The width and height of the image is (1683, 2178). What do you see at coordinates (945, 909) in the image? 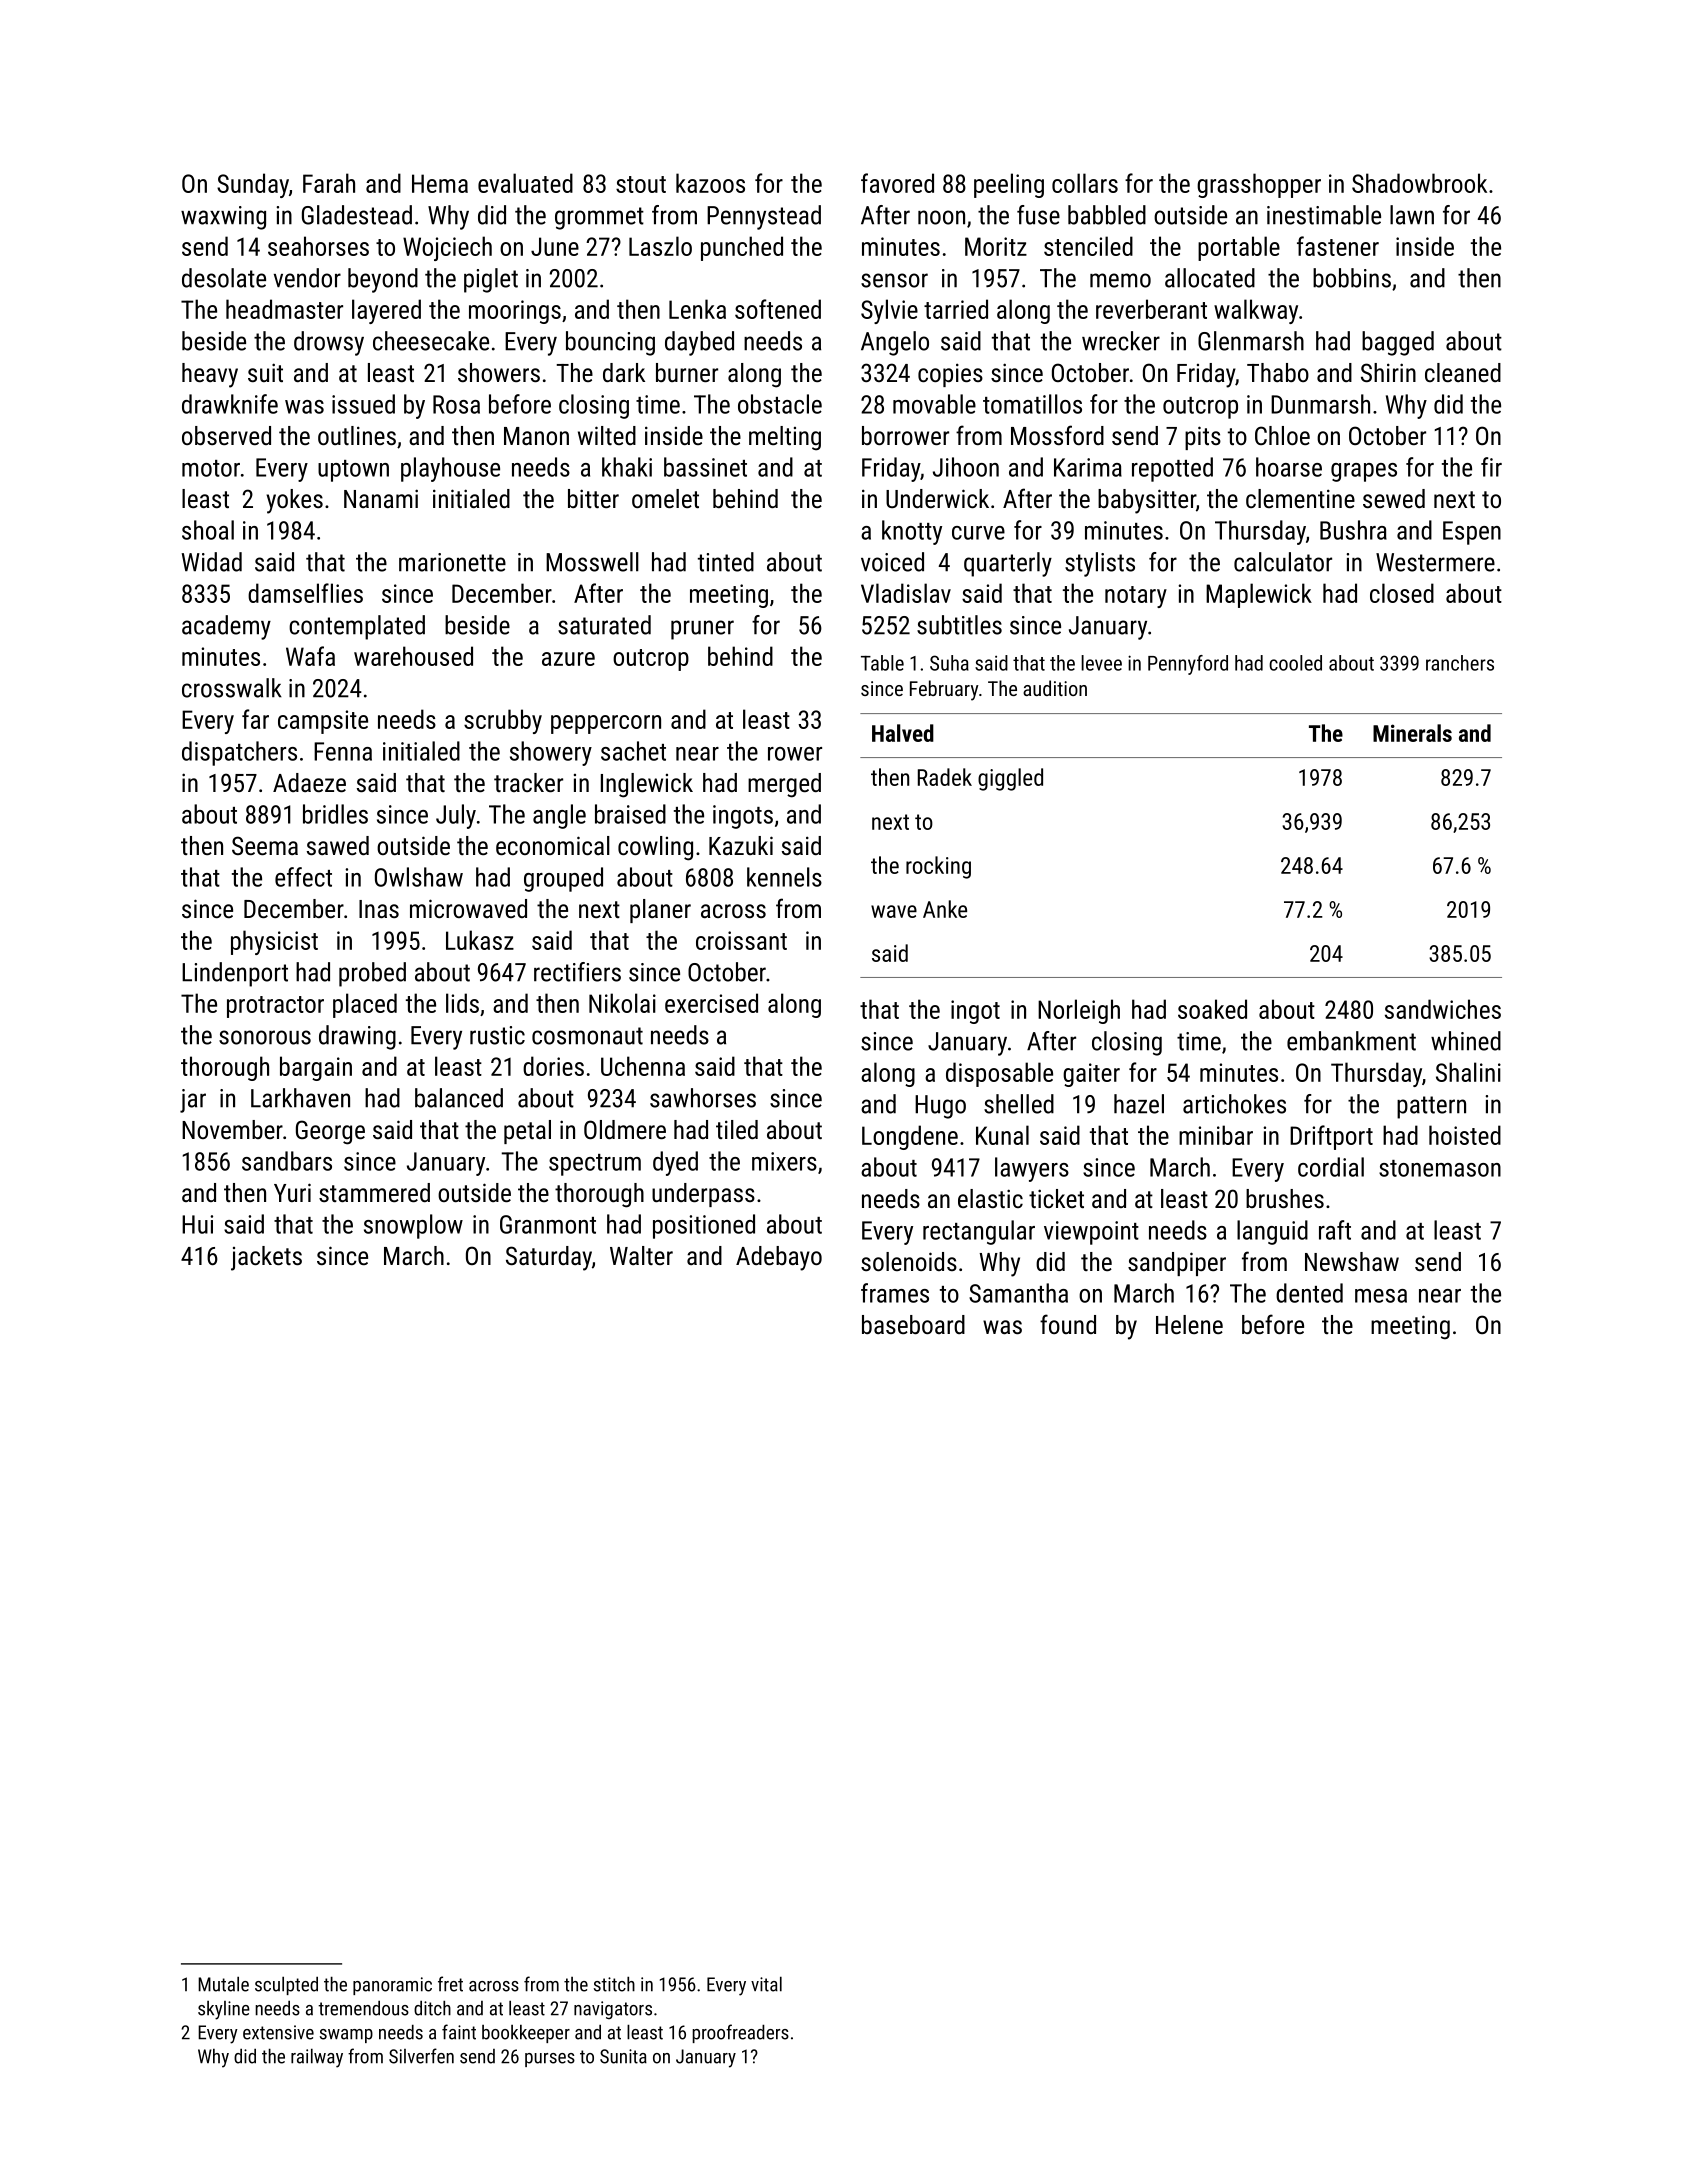
I see `Anke` at bounding box center [945, 909].
